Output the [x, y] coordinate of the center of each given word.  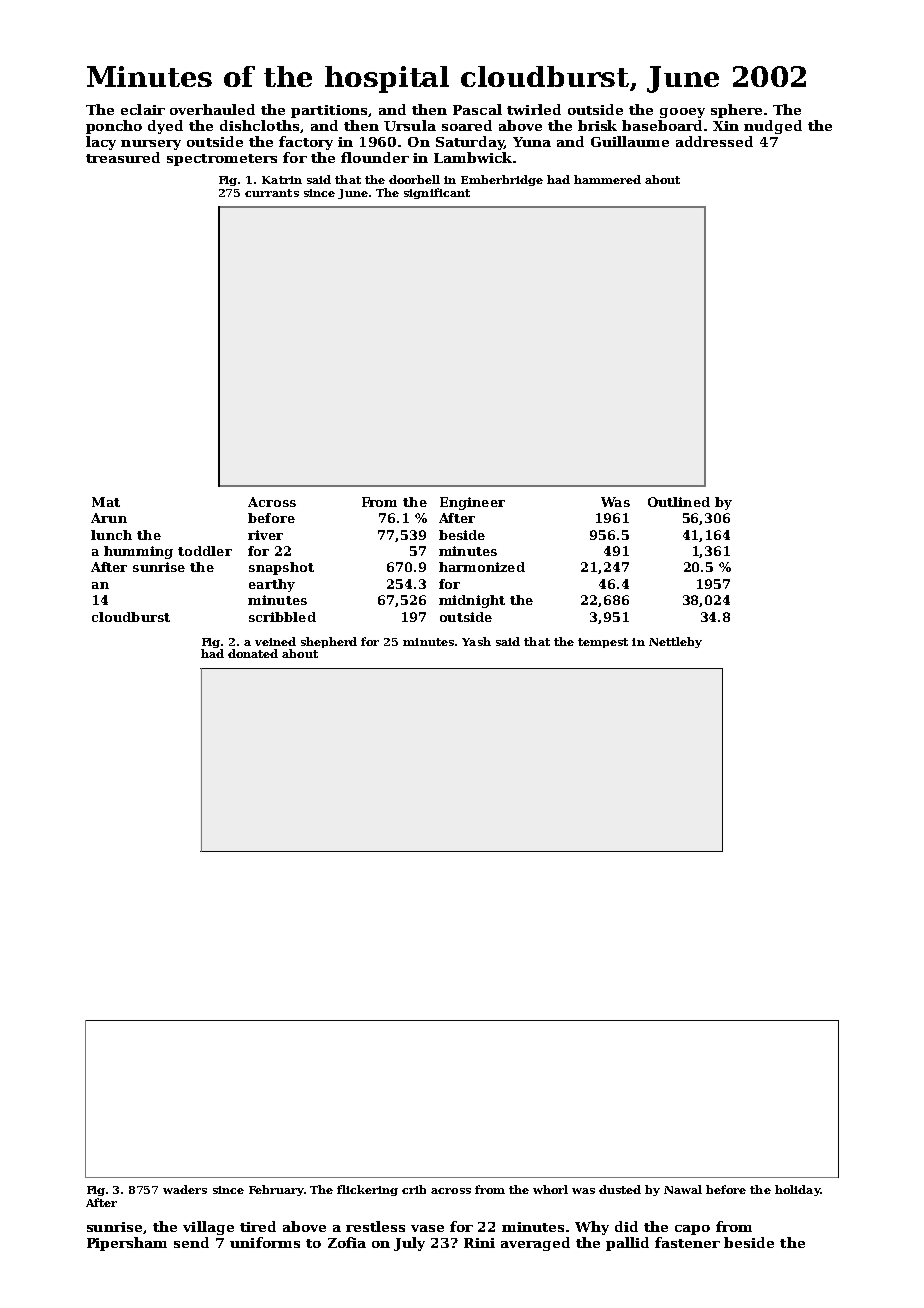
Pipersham [127, 1244]
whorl [550, 1189]
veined [275, 641]
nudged [773, 127]
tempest [603, 643]
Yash [476, 641]
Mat [106, 502]
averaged [535, 1244]
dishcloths [259, 125]
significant [437, 193]
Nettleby [675, 642]
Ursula [410, 125]
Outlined [679, 502]
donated [253, 653]
